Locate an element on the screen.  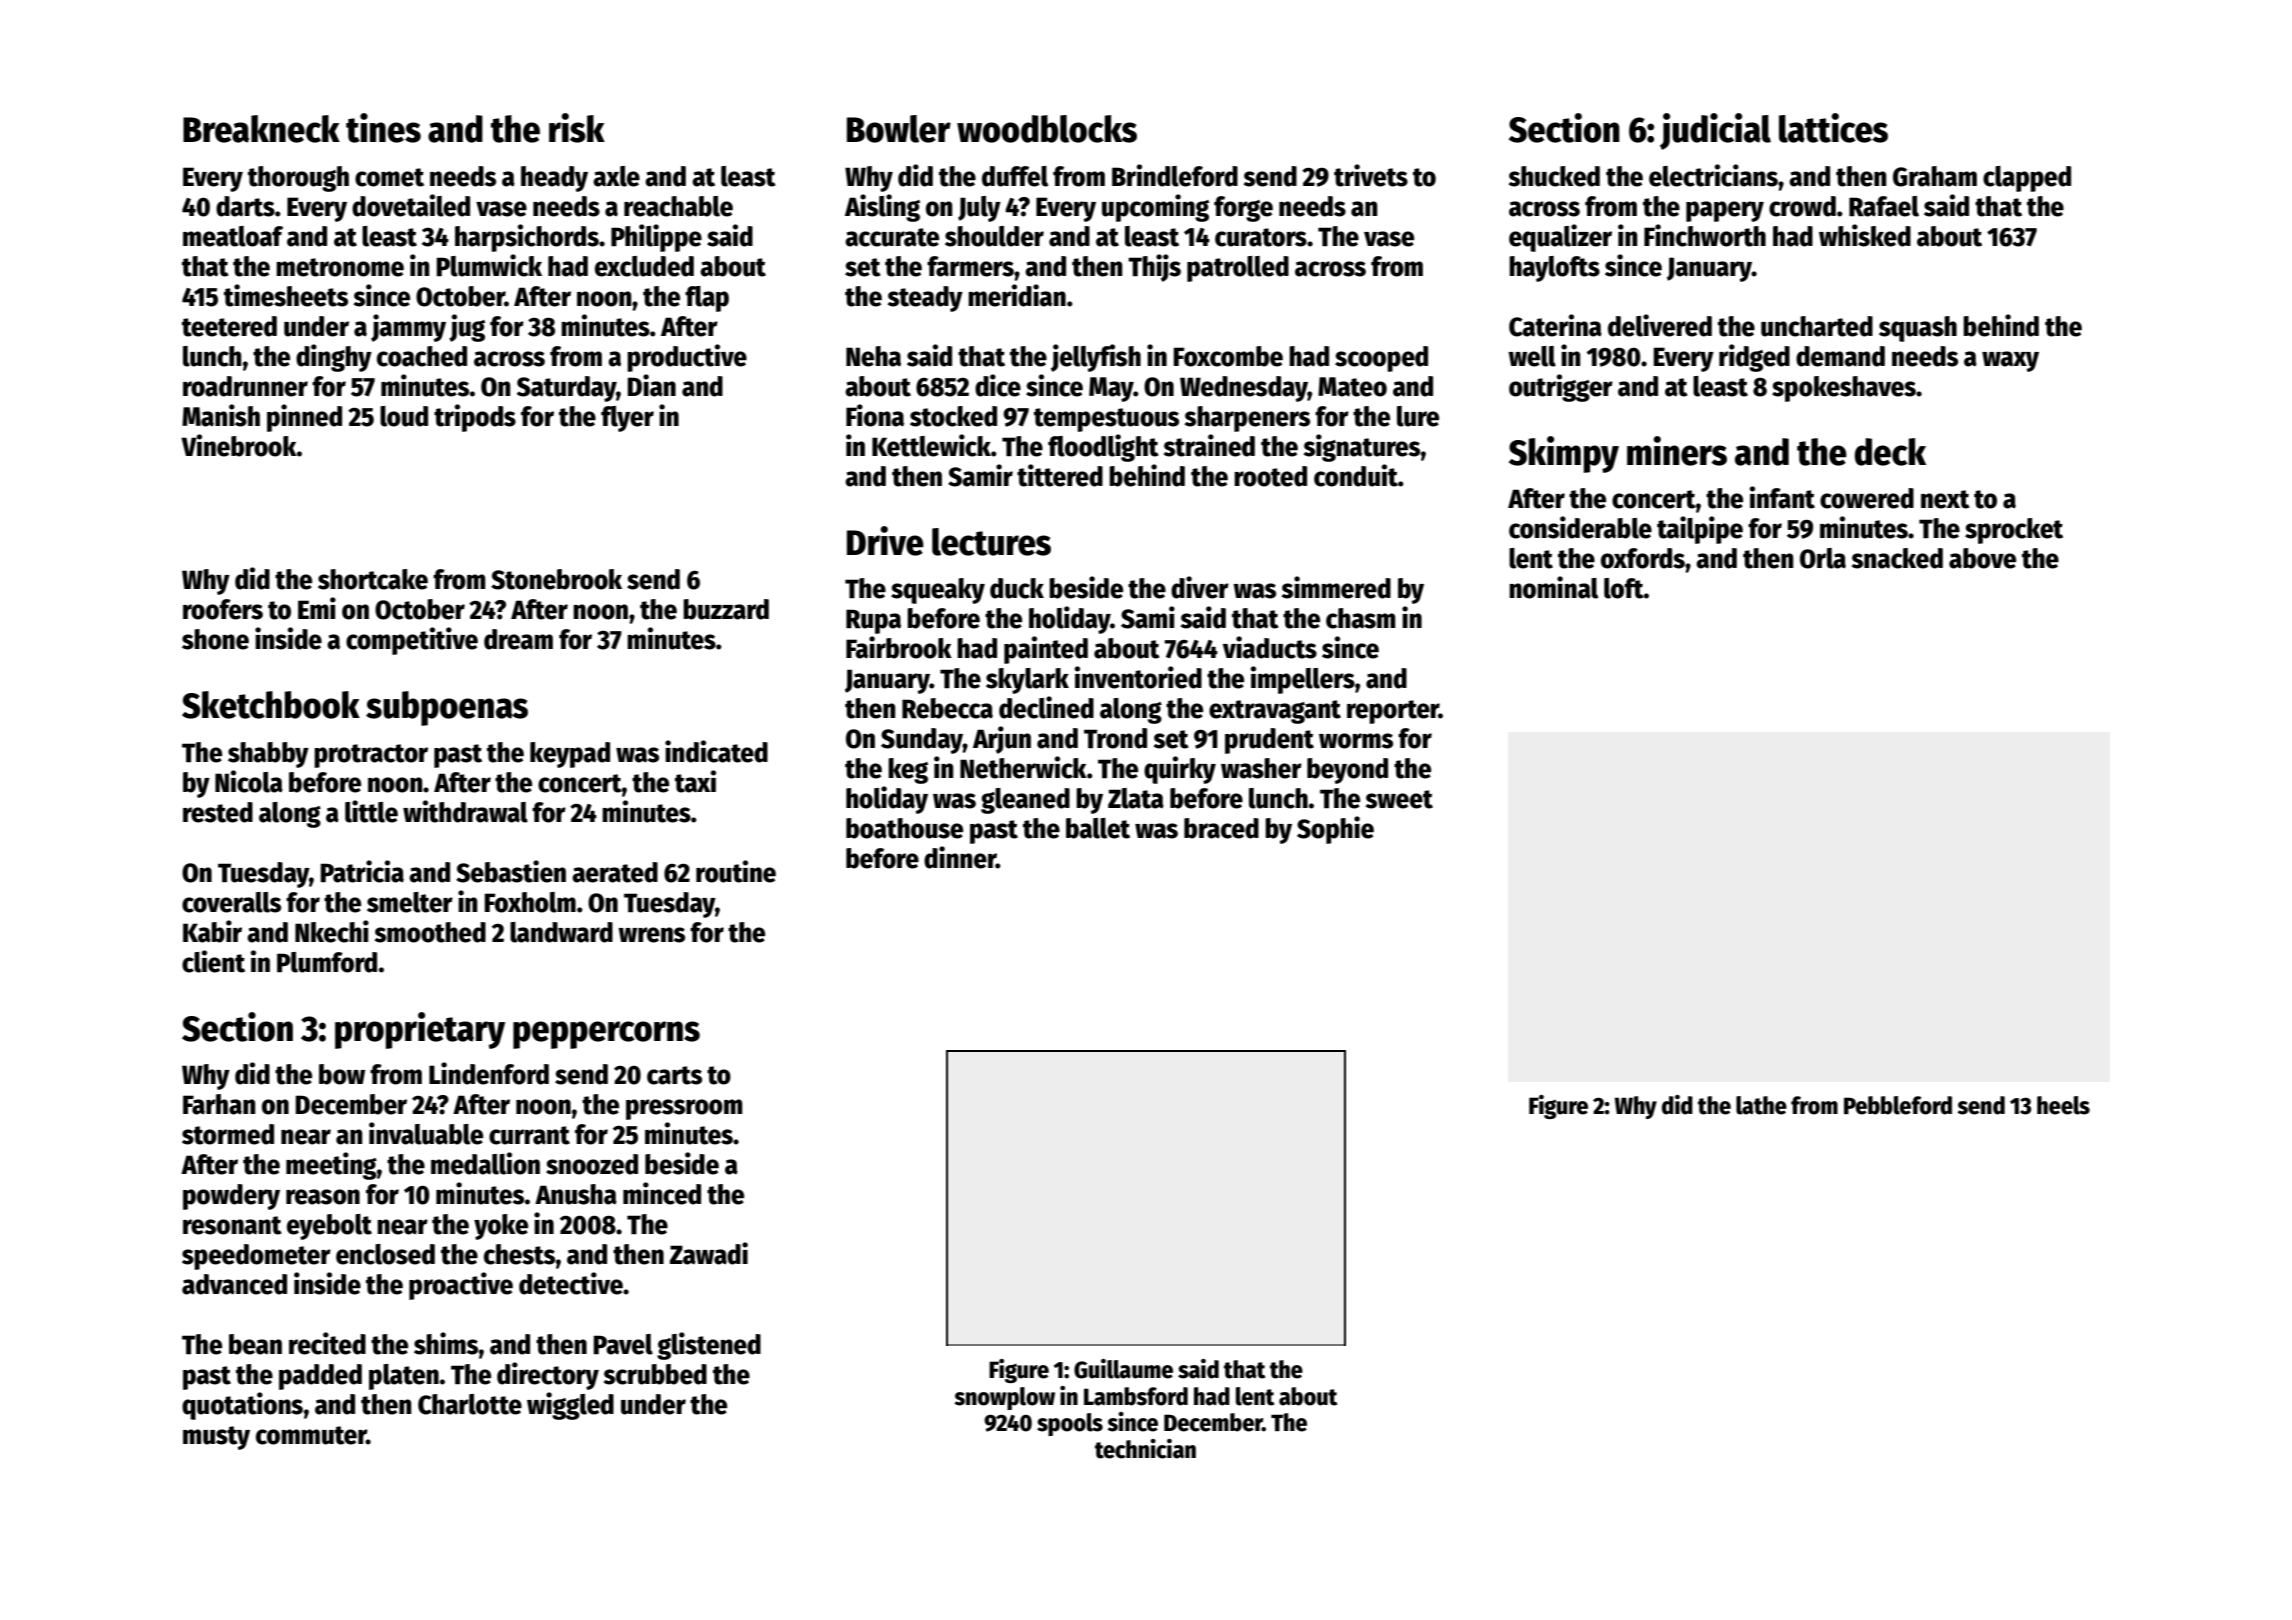
woodblocks is located at coordinates (1047, 129).
